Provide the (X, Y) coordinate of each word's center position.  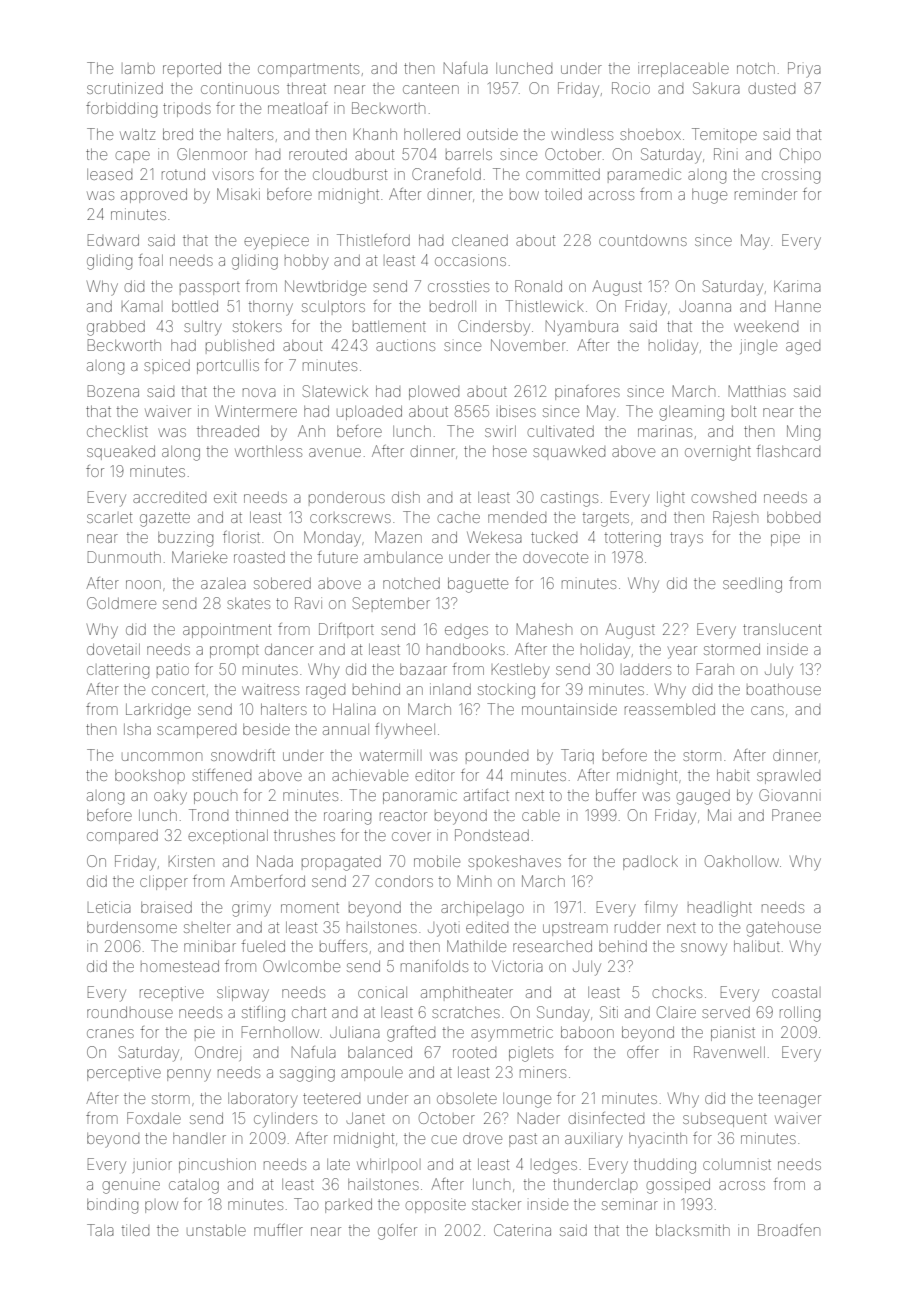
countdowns (643, 240)
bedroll (453, 306)
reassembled (670, 709)
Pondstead (492, 835)
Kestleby (520, 671)
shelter (207, 927)
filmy (661, 909)
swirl (500, 431)
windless (582, 134)
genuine (131, 1186)
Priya (804, 70)
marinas (665, 431)
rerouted (318, 154)
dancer (289, 649)
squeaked (121, 453)
